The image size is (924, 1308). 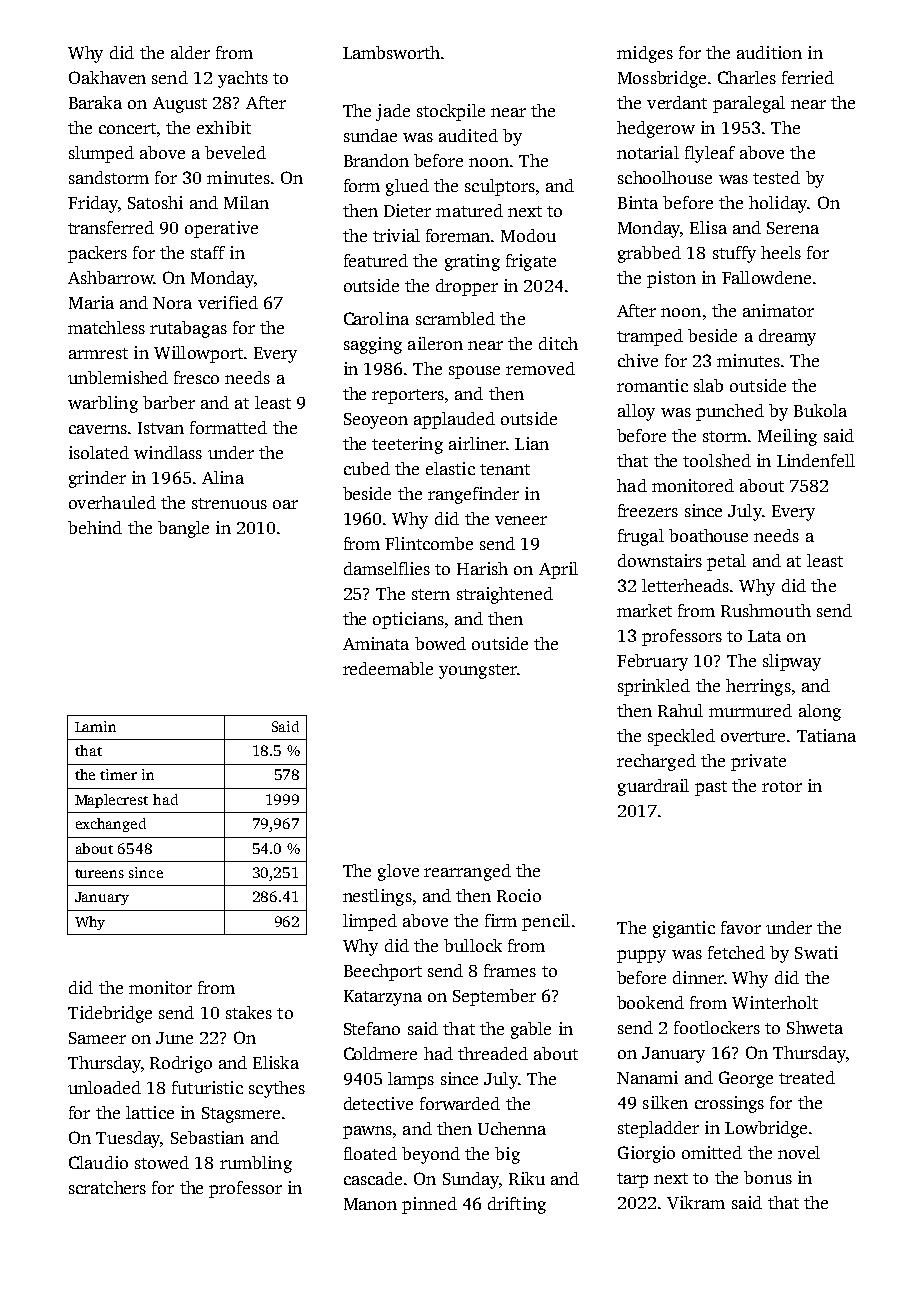 I want to click on Winterholt, so click(x=775, y=1002).
